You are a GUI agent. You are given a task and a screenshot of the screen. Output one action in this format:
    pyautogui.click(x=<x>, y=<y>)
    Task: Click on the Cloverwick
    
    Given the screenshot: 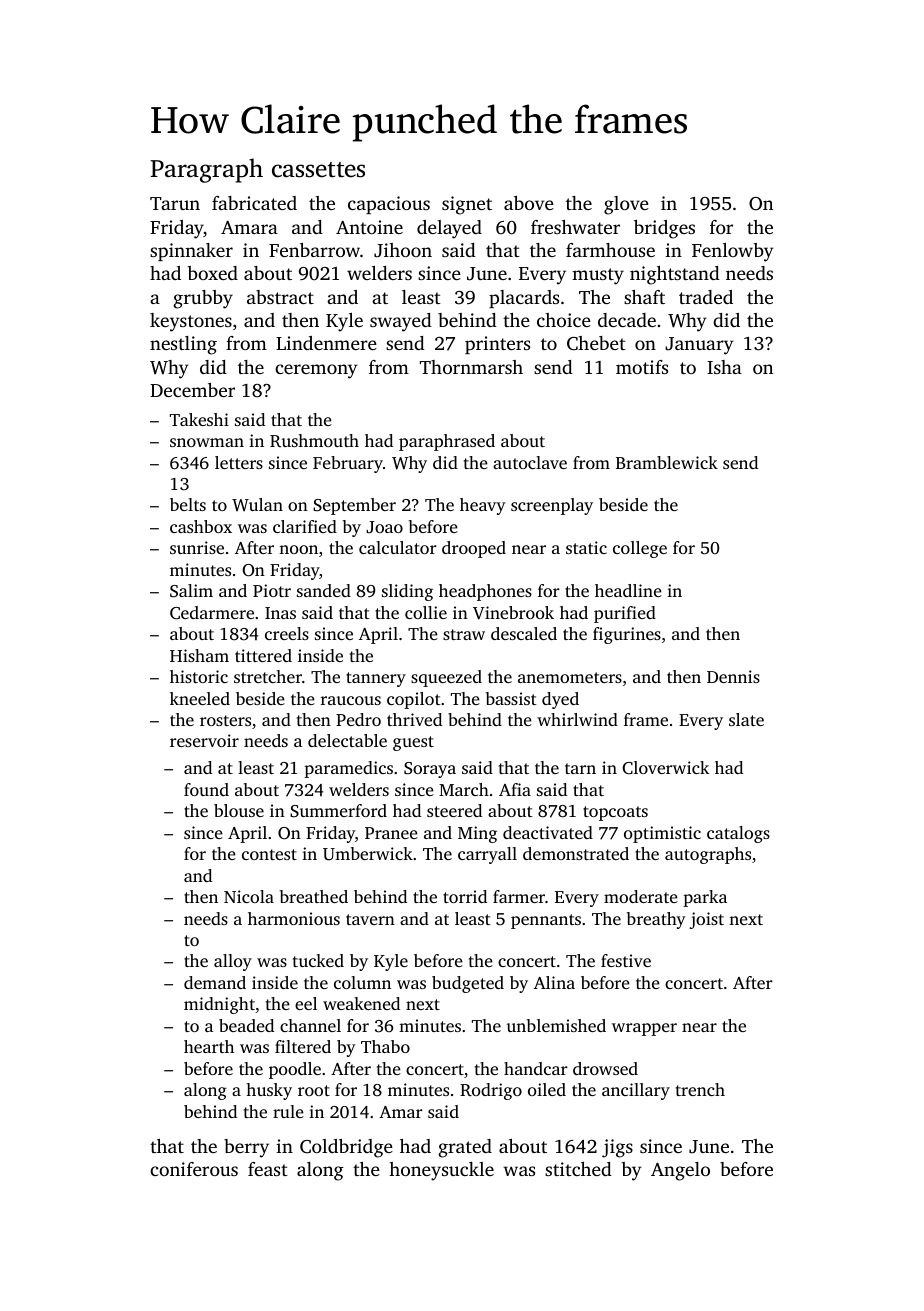 What is the action you would take?
    pyautogui.click(x=665, y=768)
